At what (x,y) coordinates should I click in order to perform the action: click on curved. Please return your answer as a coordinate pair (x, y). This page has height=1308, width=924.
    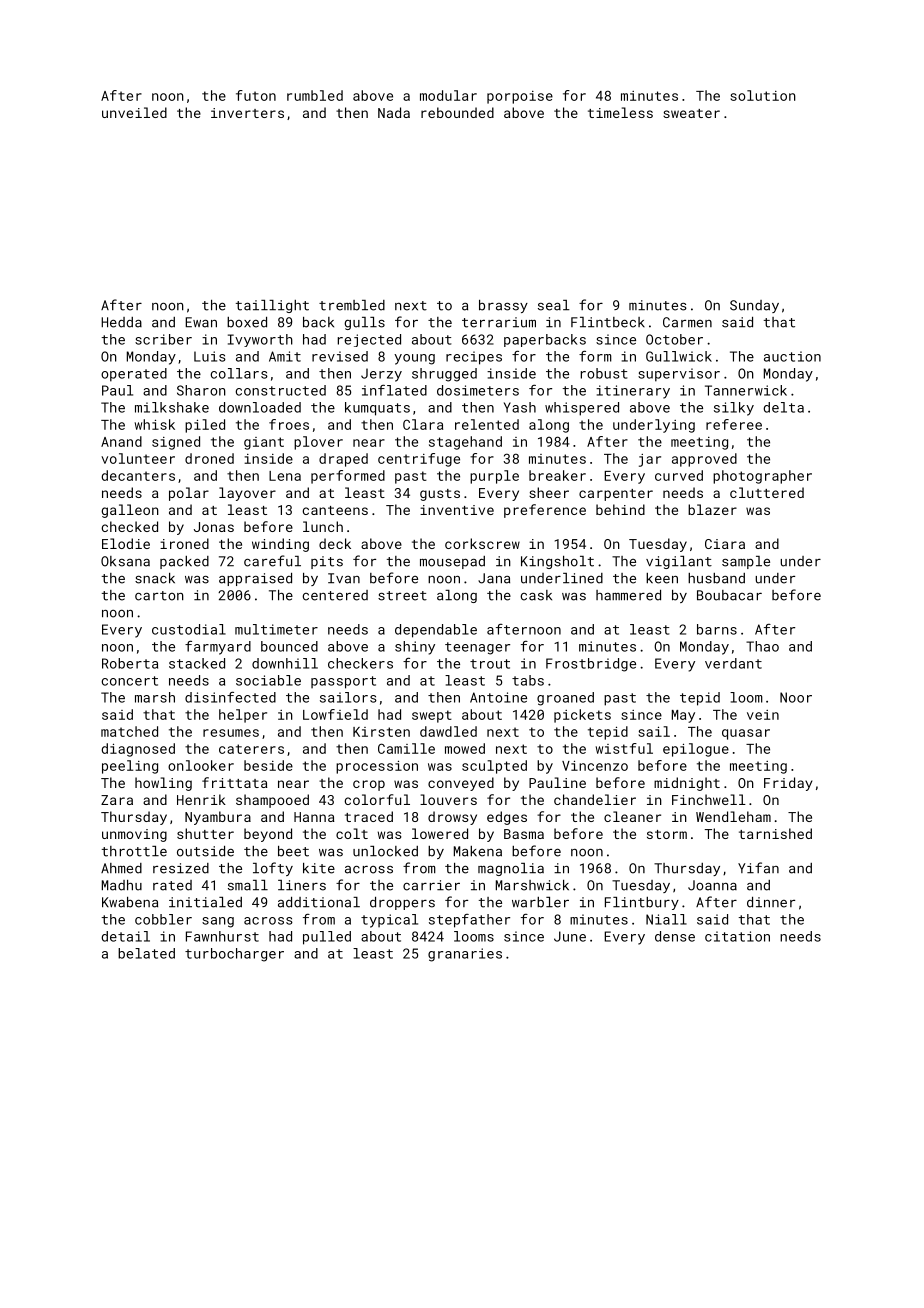
    Looking at the image, I should click on (679, 475).
